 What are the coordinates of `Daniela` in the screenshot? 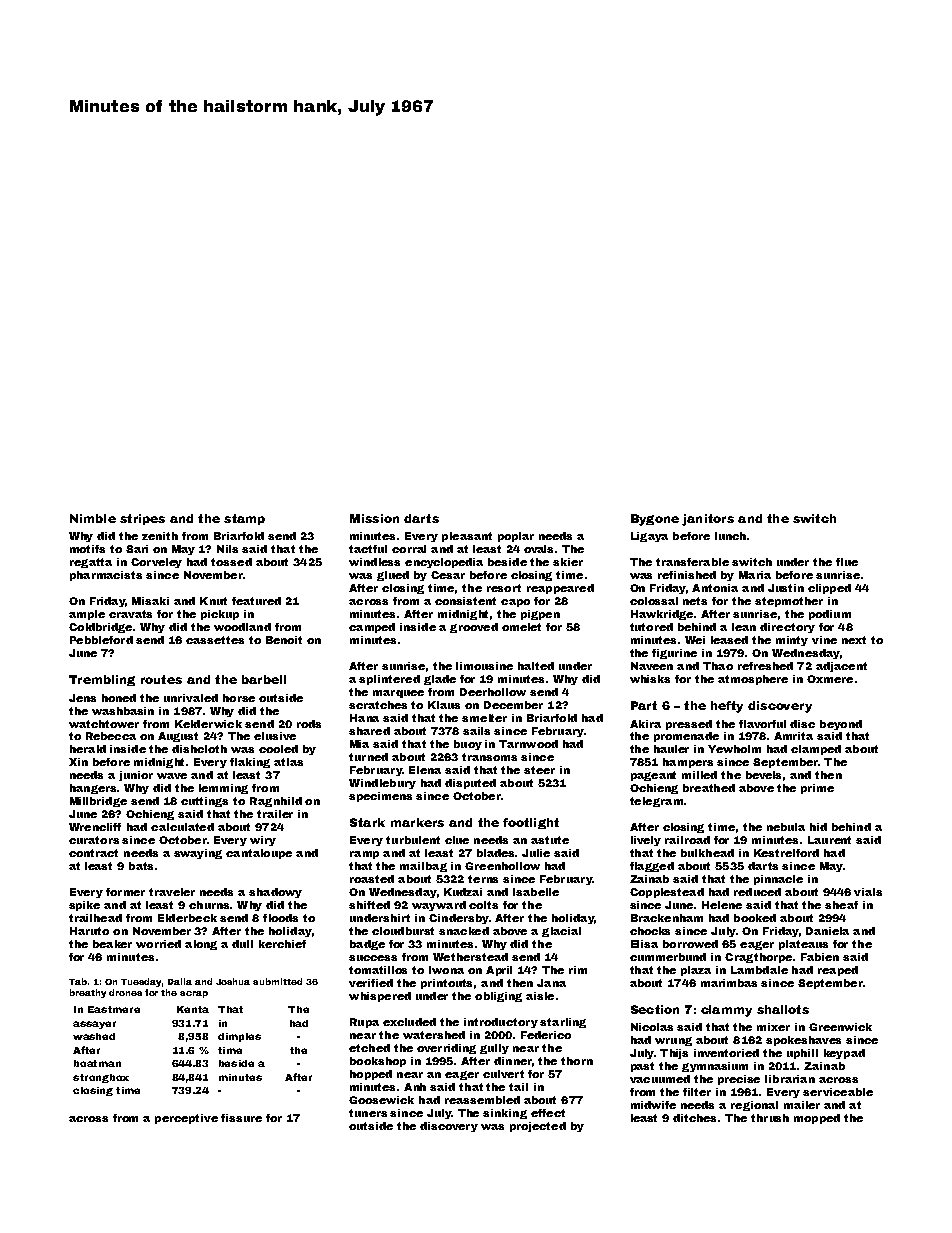 It's located at (827, 931).
